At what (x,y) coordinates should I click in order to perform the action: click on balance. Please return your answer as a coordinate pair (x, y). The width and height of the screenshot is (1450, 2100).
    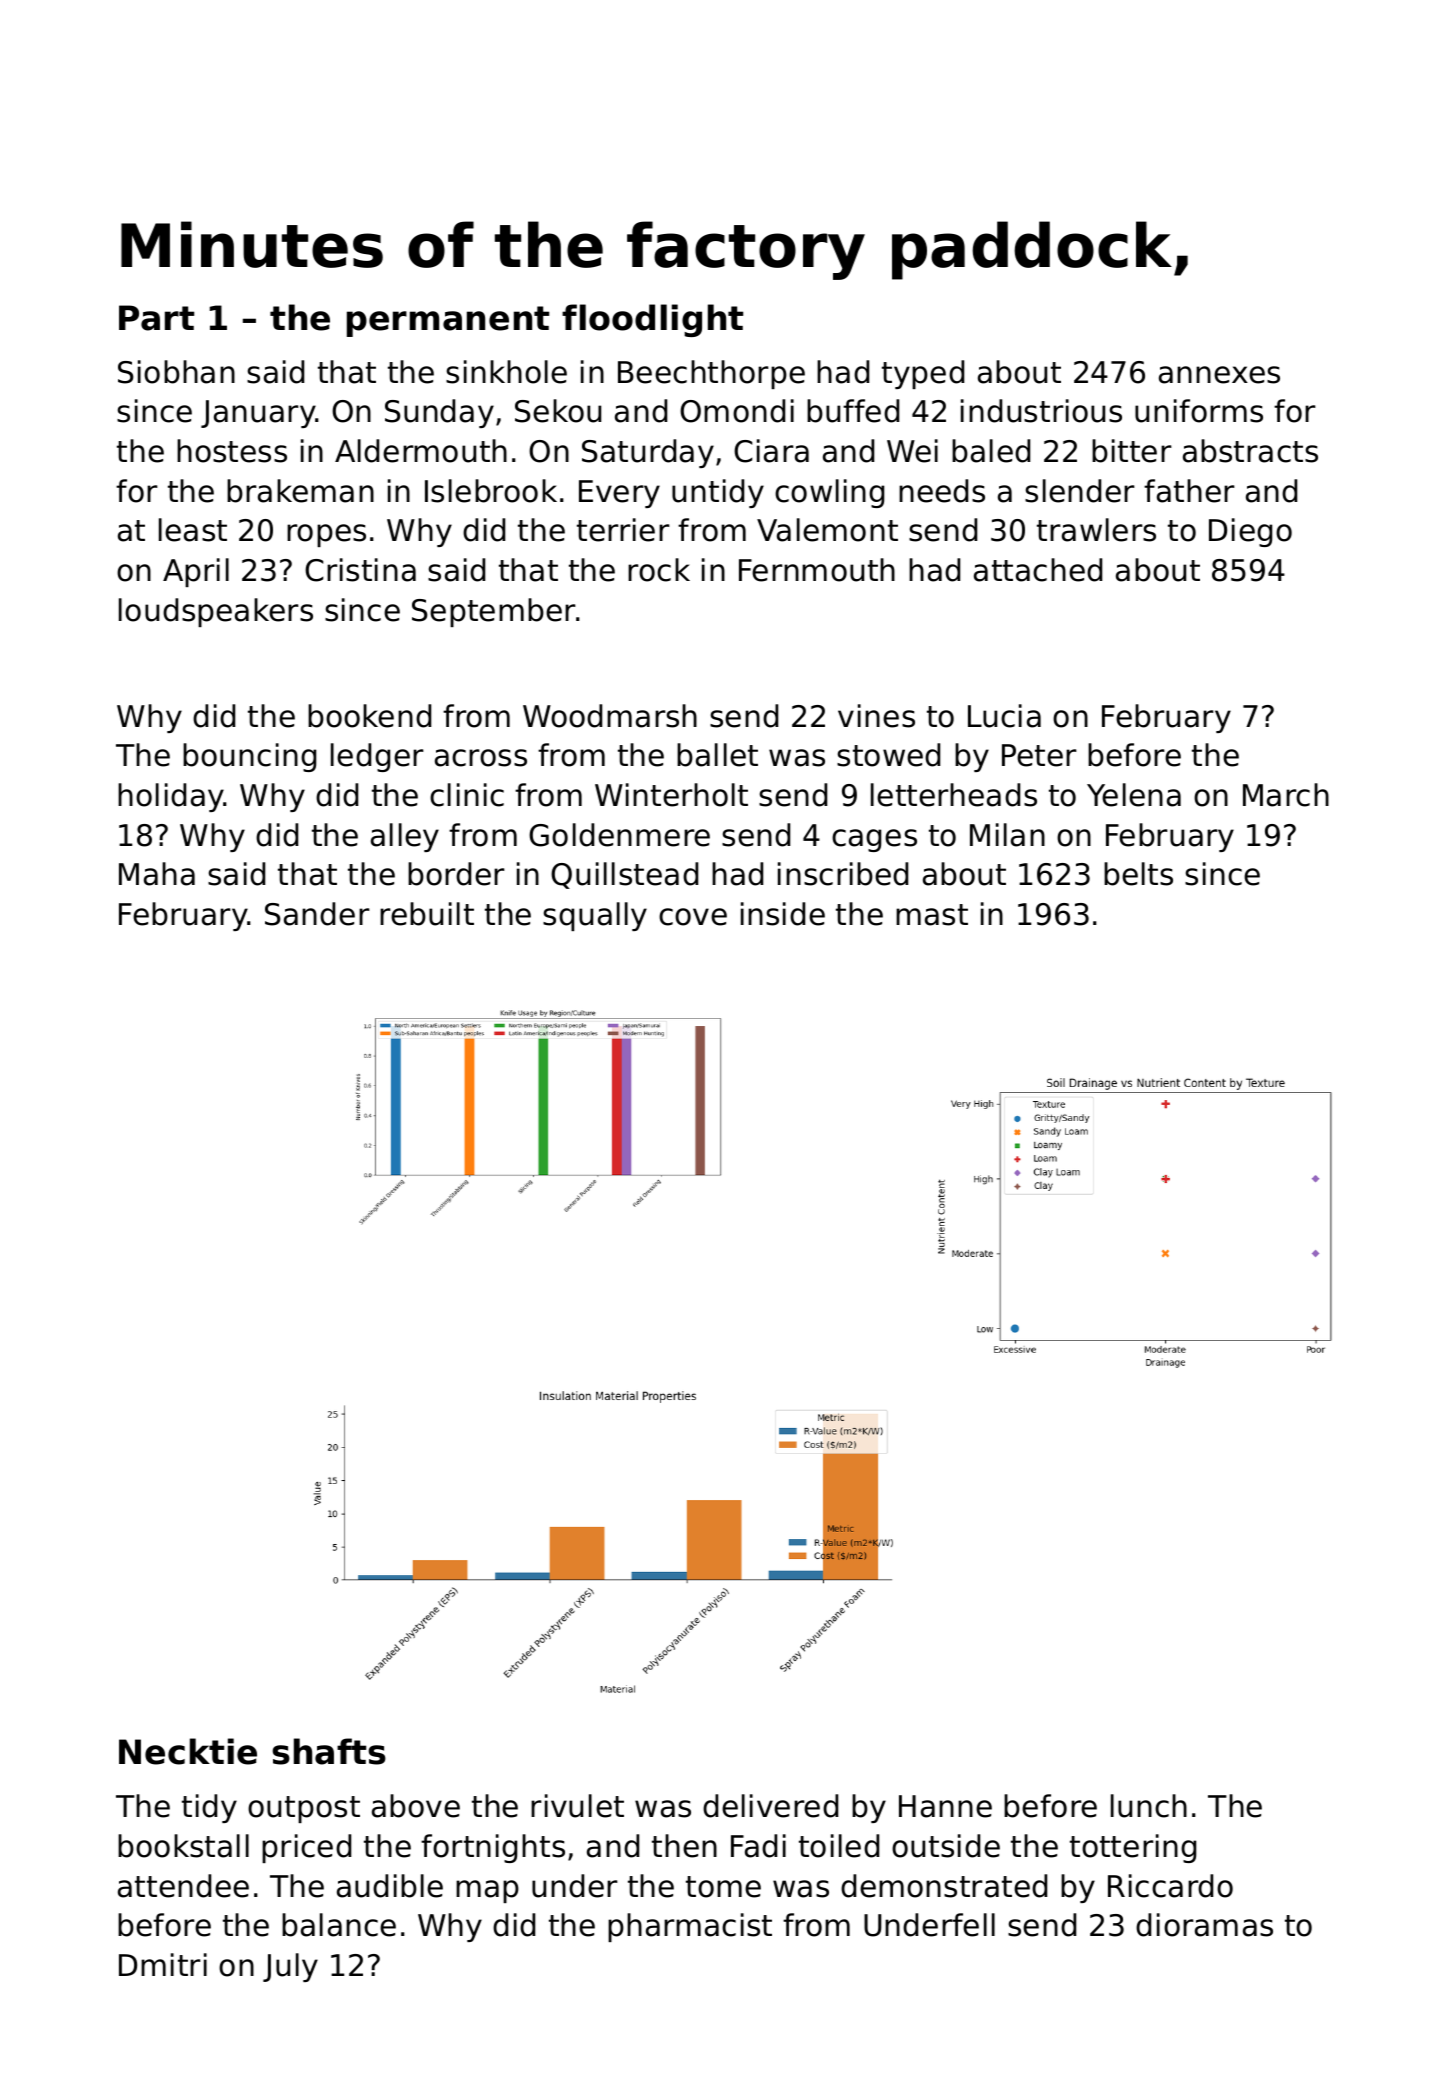
    Looking at the image, I should click on (339, 1925).
